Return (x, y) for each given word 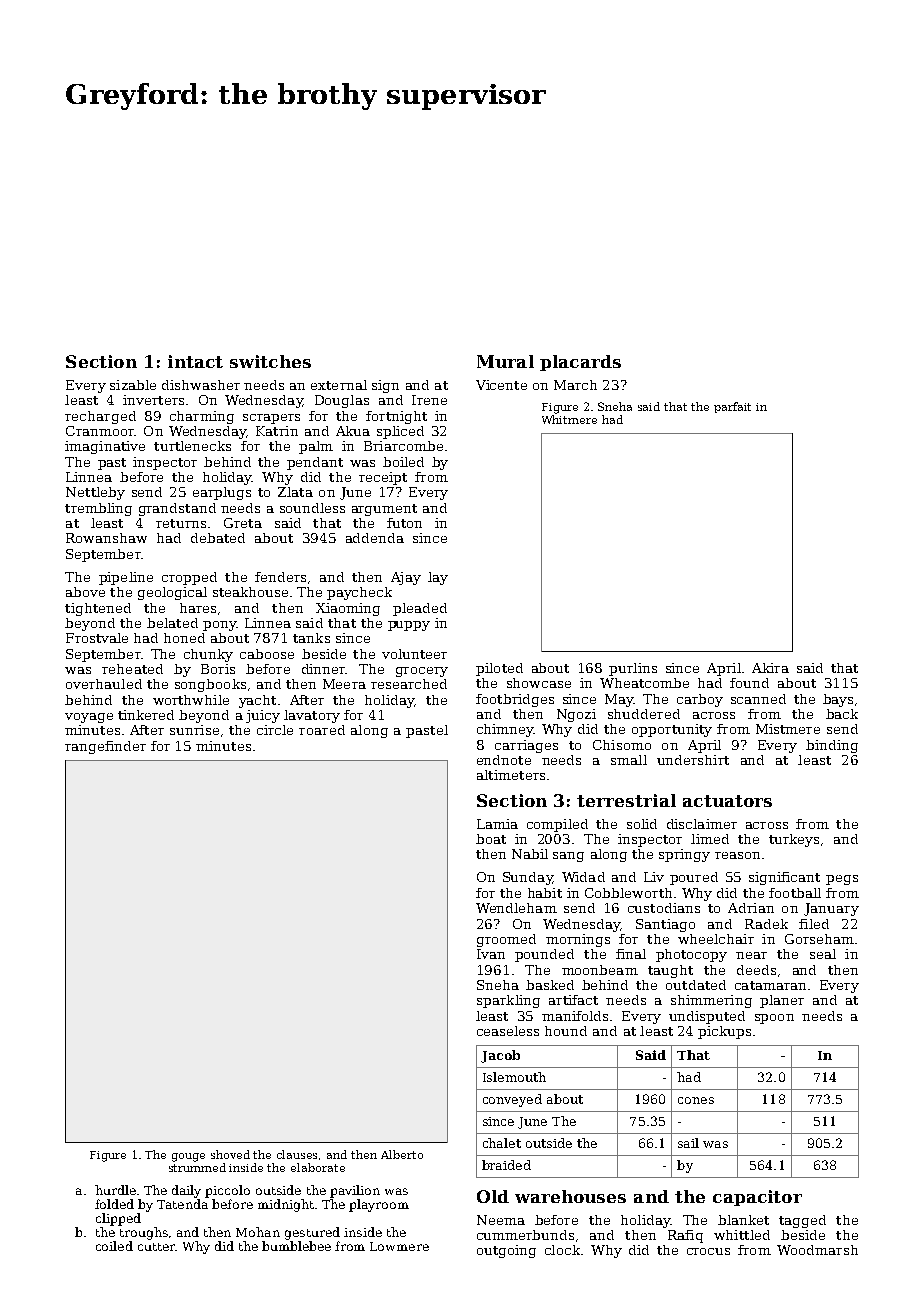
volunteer (414, 654)
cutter (156, 1247)
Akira (770, 668)
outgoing (506, 1251)
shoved (230, 1154)
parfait (732, 407)
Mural (505, 361)
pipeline (126, 578)
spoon (774, 1019)
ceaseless (508, 1031)
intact (195, 361)
